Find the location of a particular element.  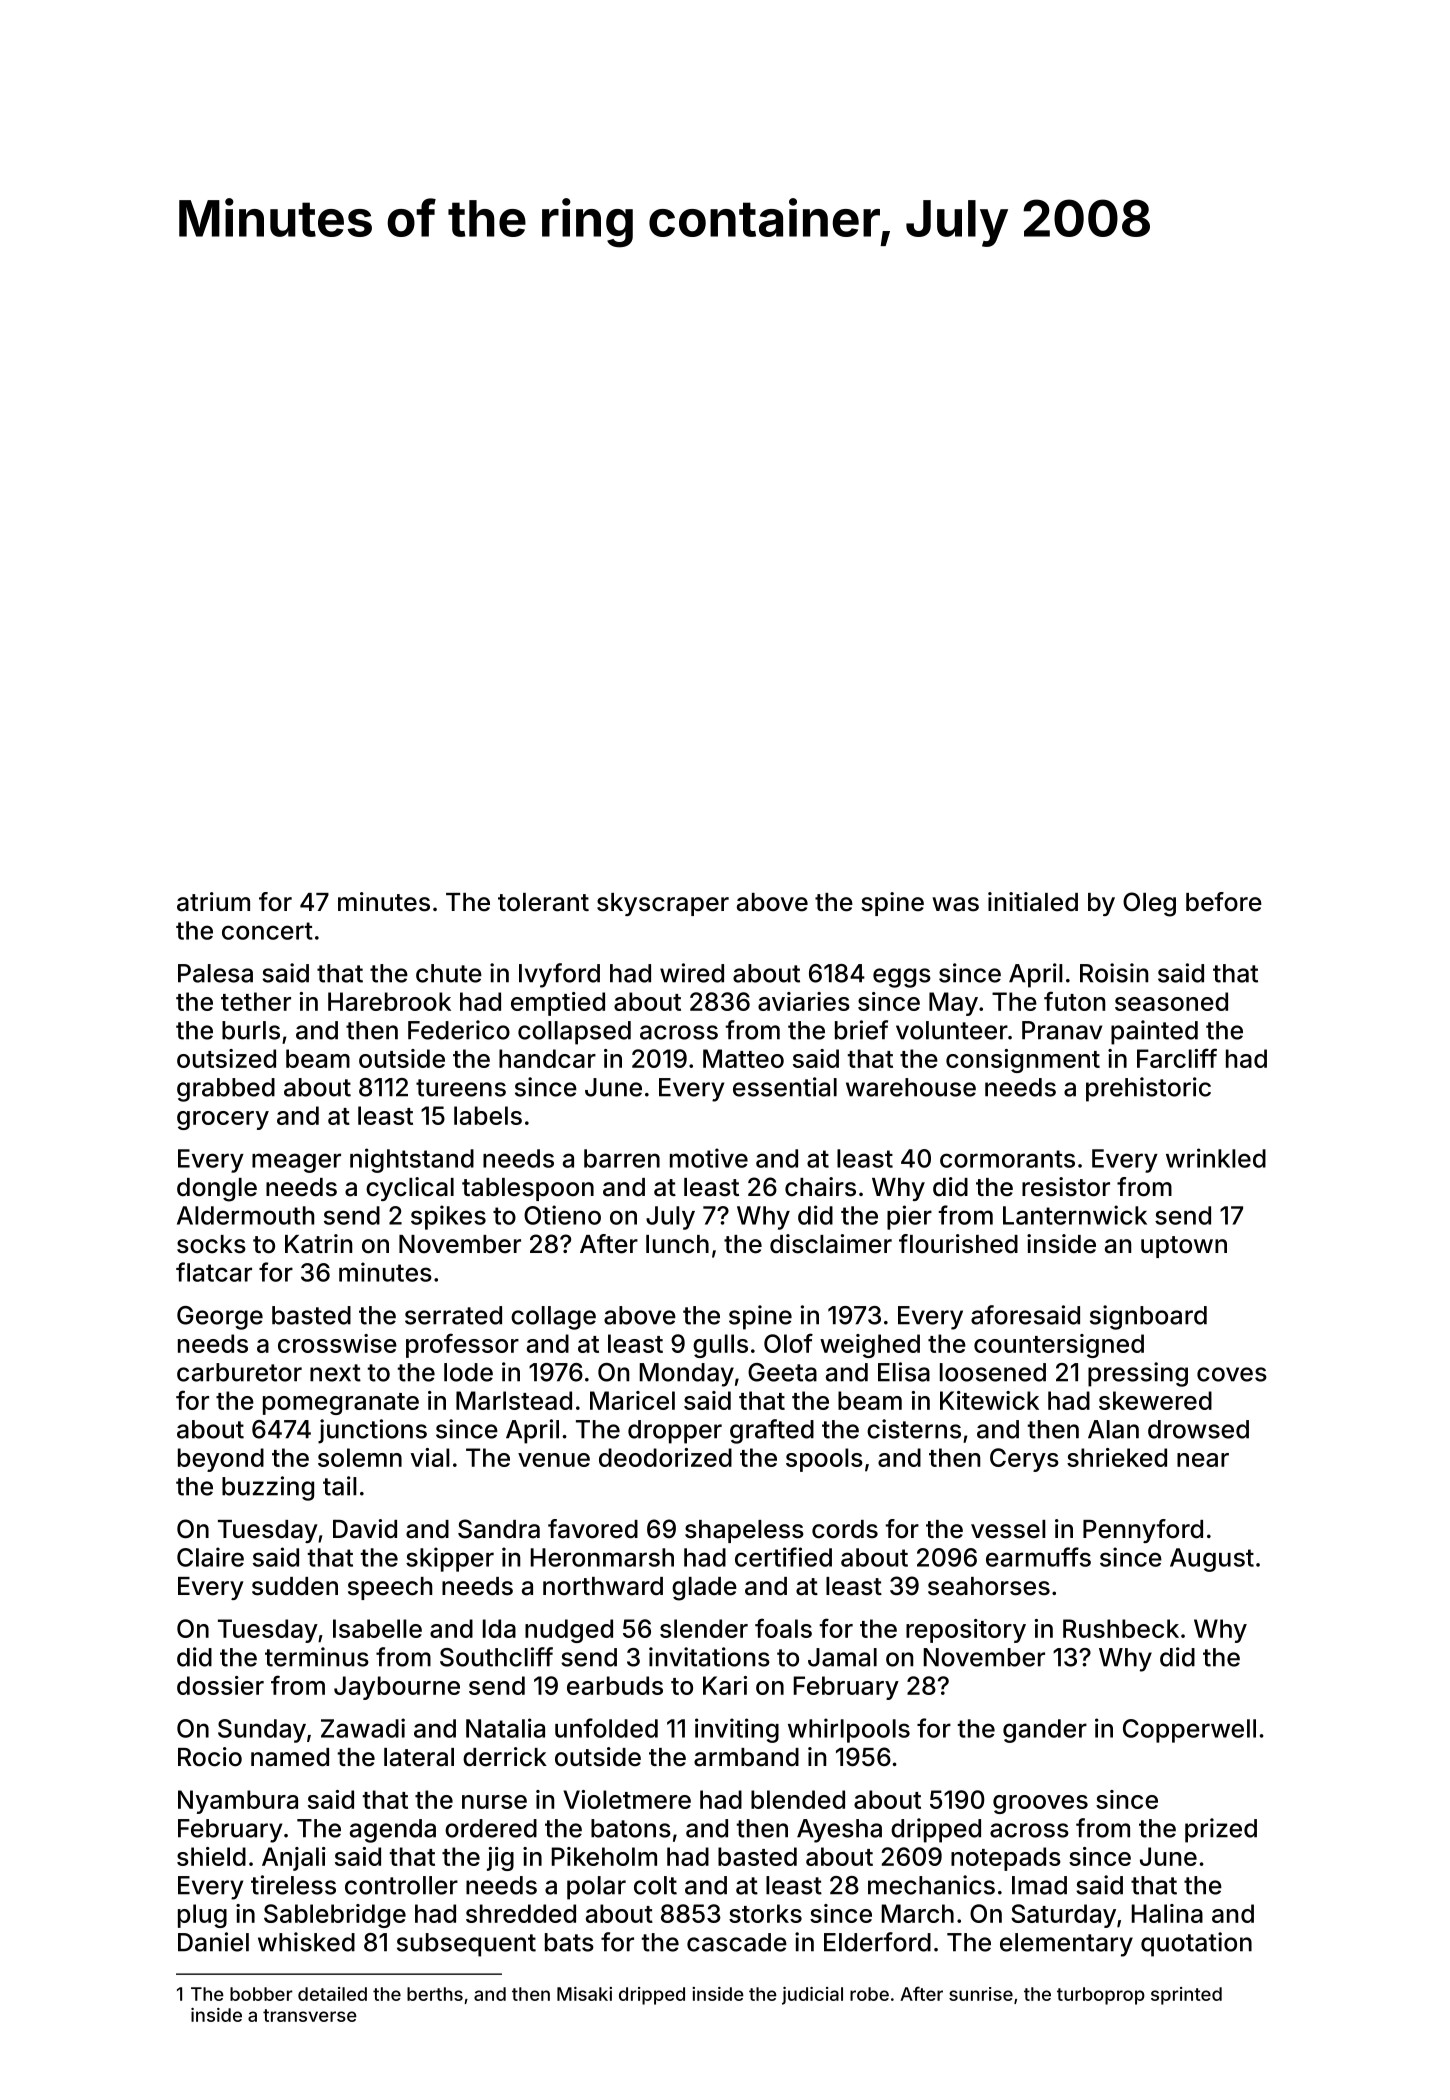

August is located at coordinates (1212, 1560).
